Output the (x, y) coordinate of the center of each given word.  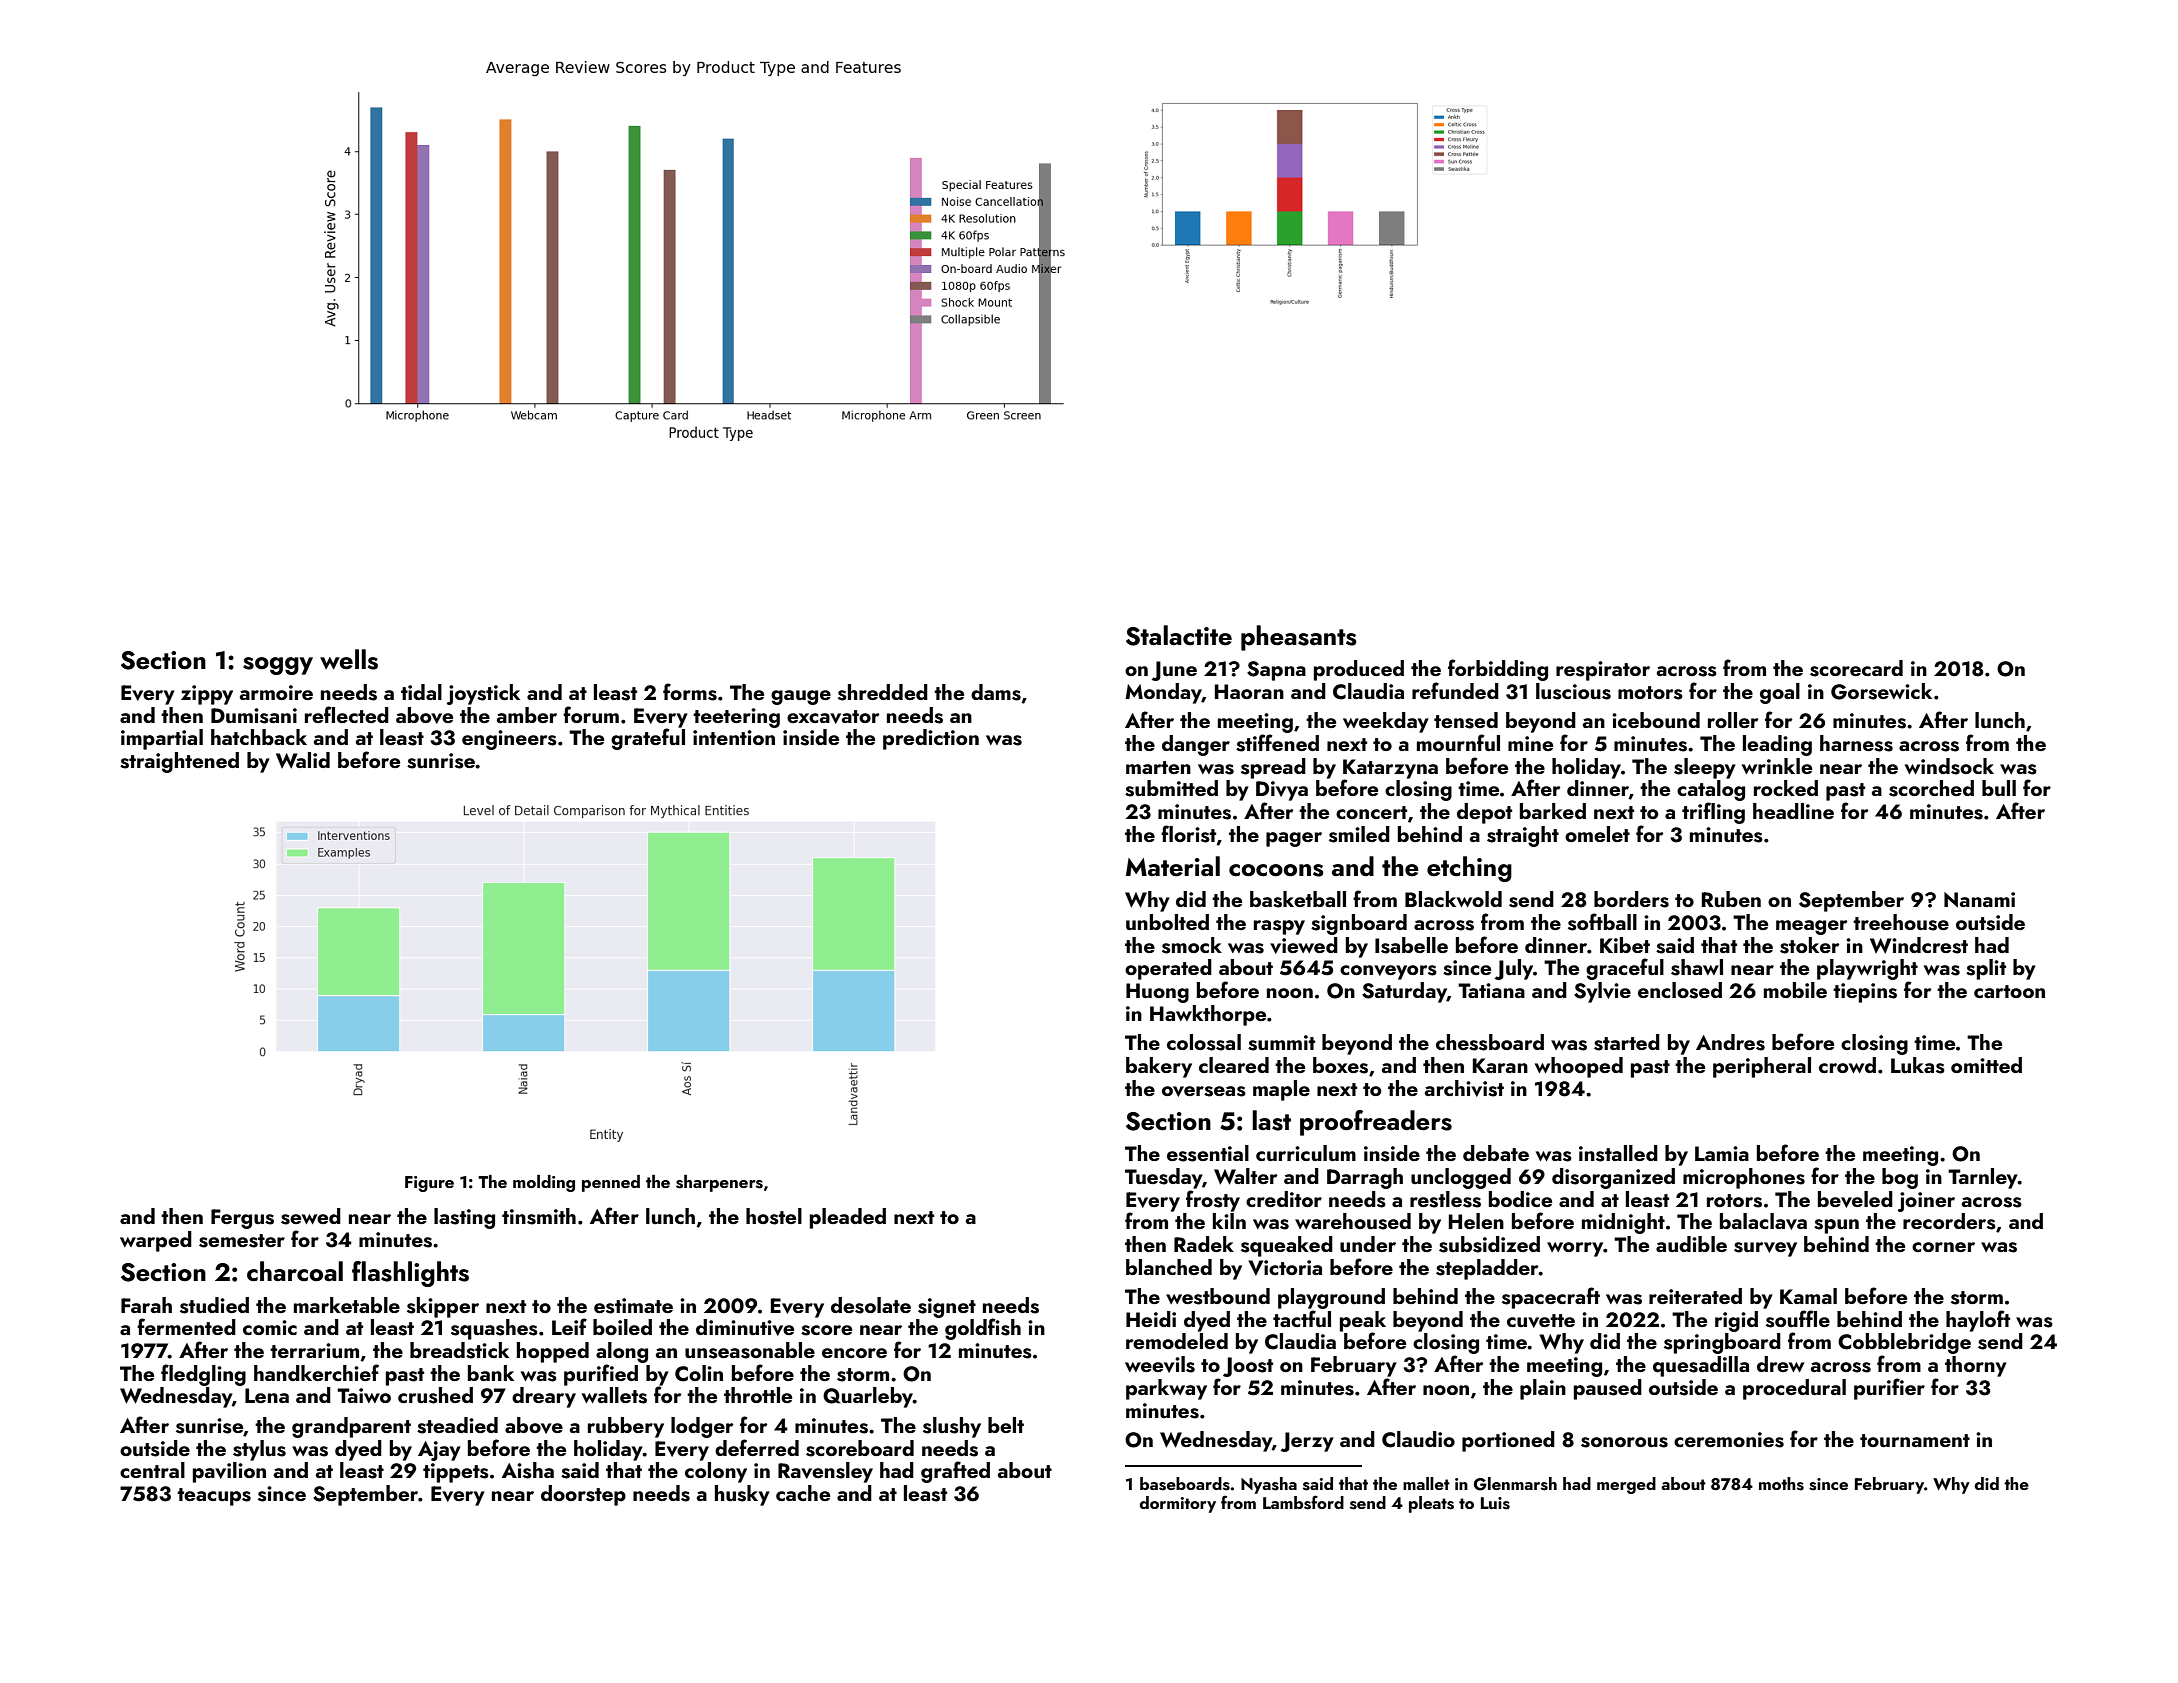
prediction (931, 739)
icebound (1656, 720)
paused (1608, 1389)
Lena (267, 1395)
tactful (1302, 1318)
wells (349, 659)
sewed (311, 1216)
